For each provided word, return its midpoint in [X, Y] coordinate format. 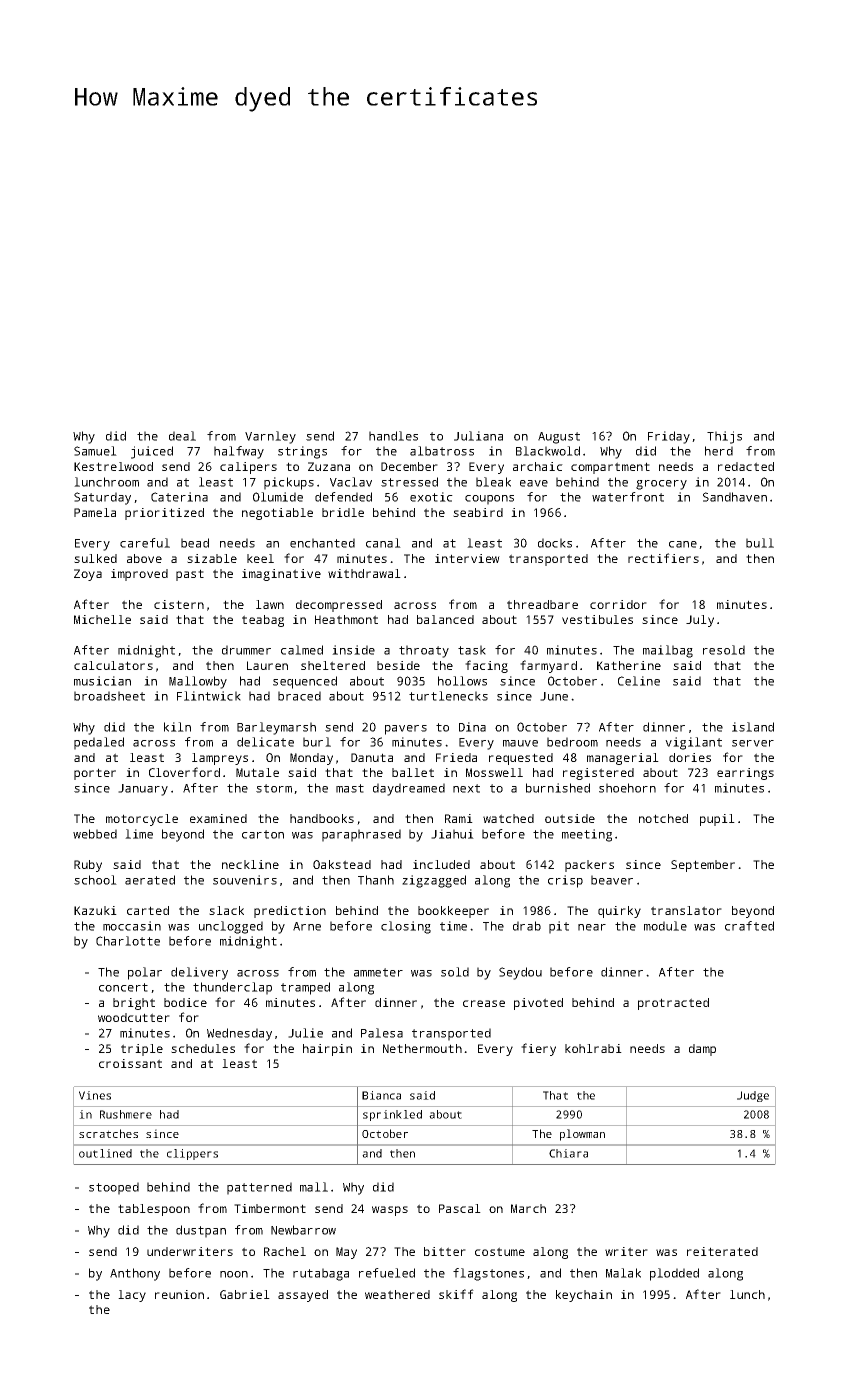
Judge [753, 1096]
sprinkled [392, 1115]
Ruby [88, 866]
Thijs [724, 437]
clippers [192, 1154]
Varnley [270, 437]
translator [686, 910]
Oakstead [342, 864]
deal [182, 436]
